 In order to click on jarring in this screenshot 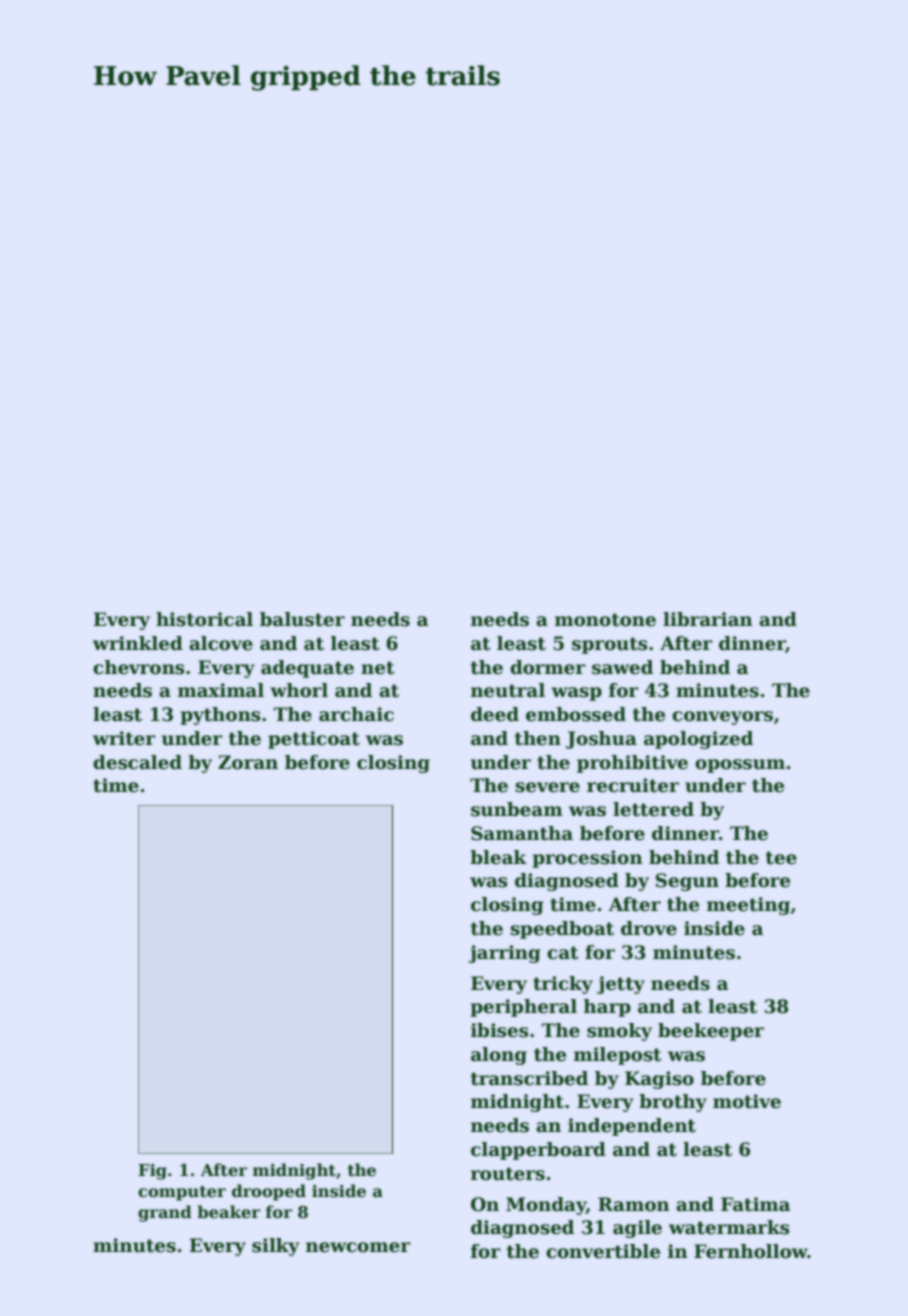, I will do `click(505, 954)`.
